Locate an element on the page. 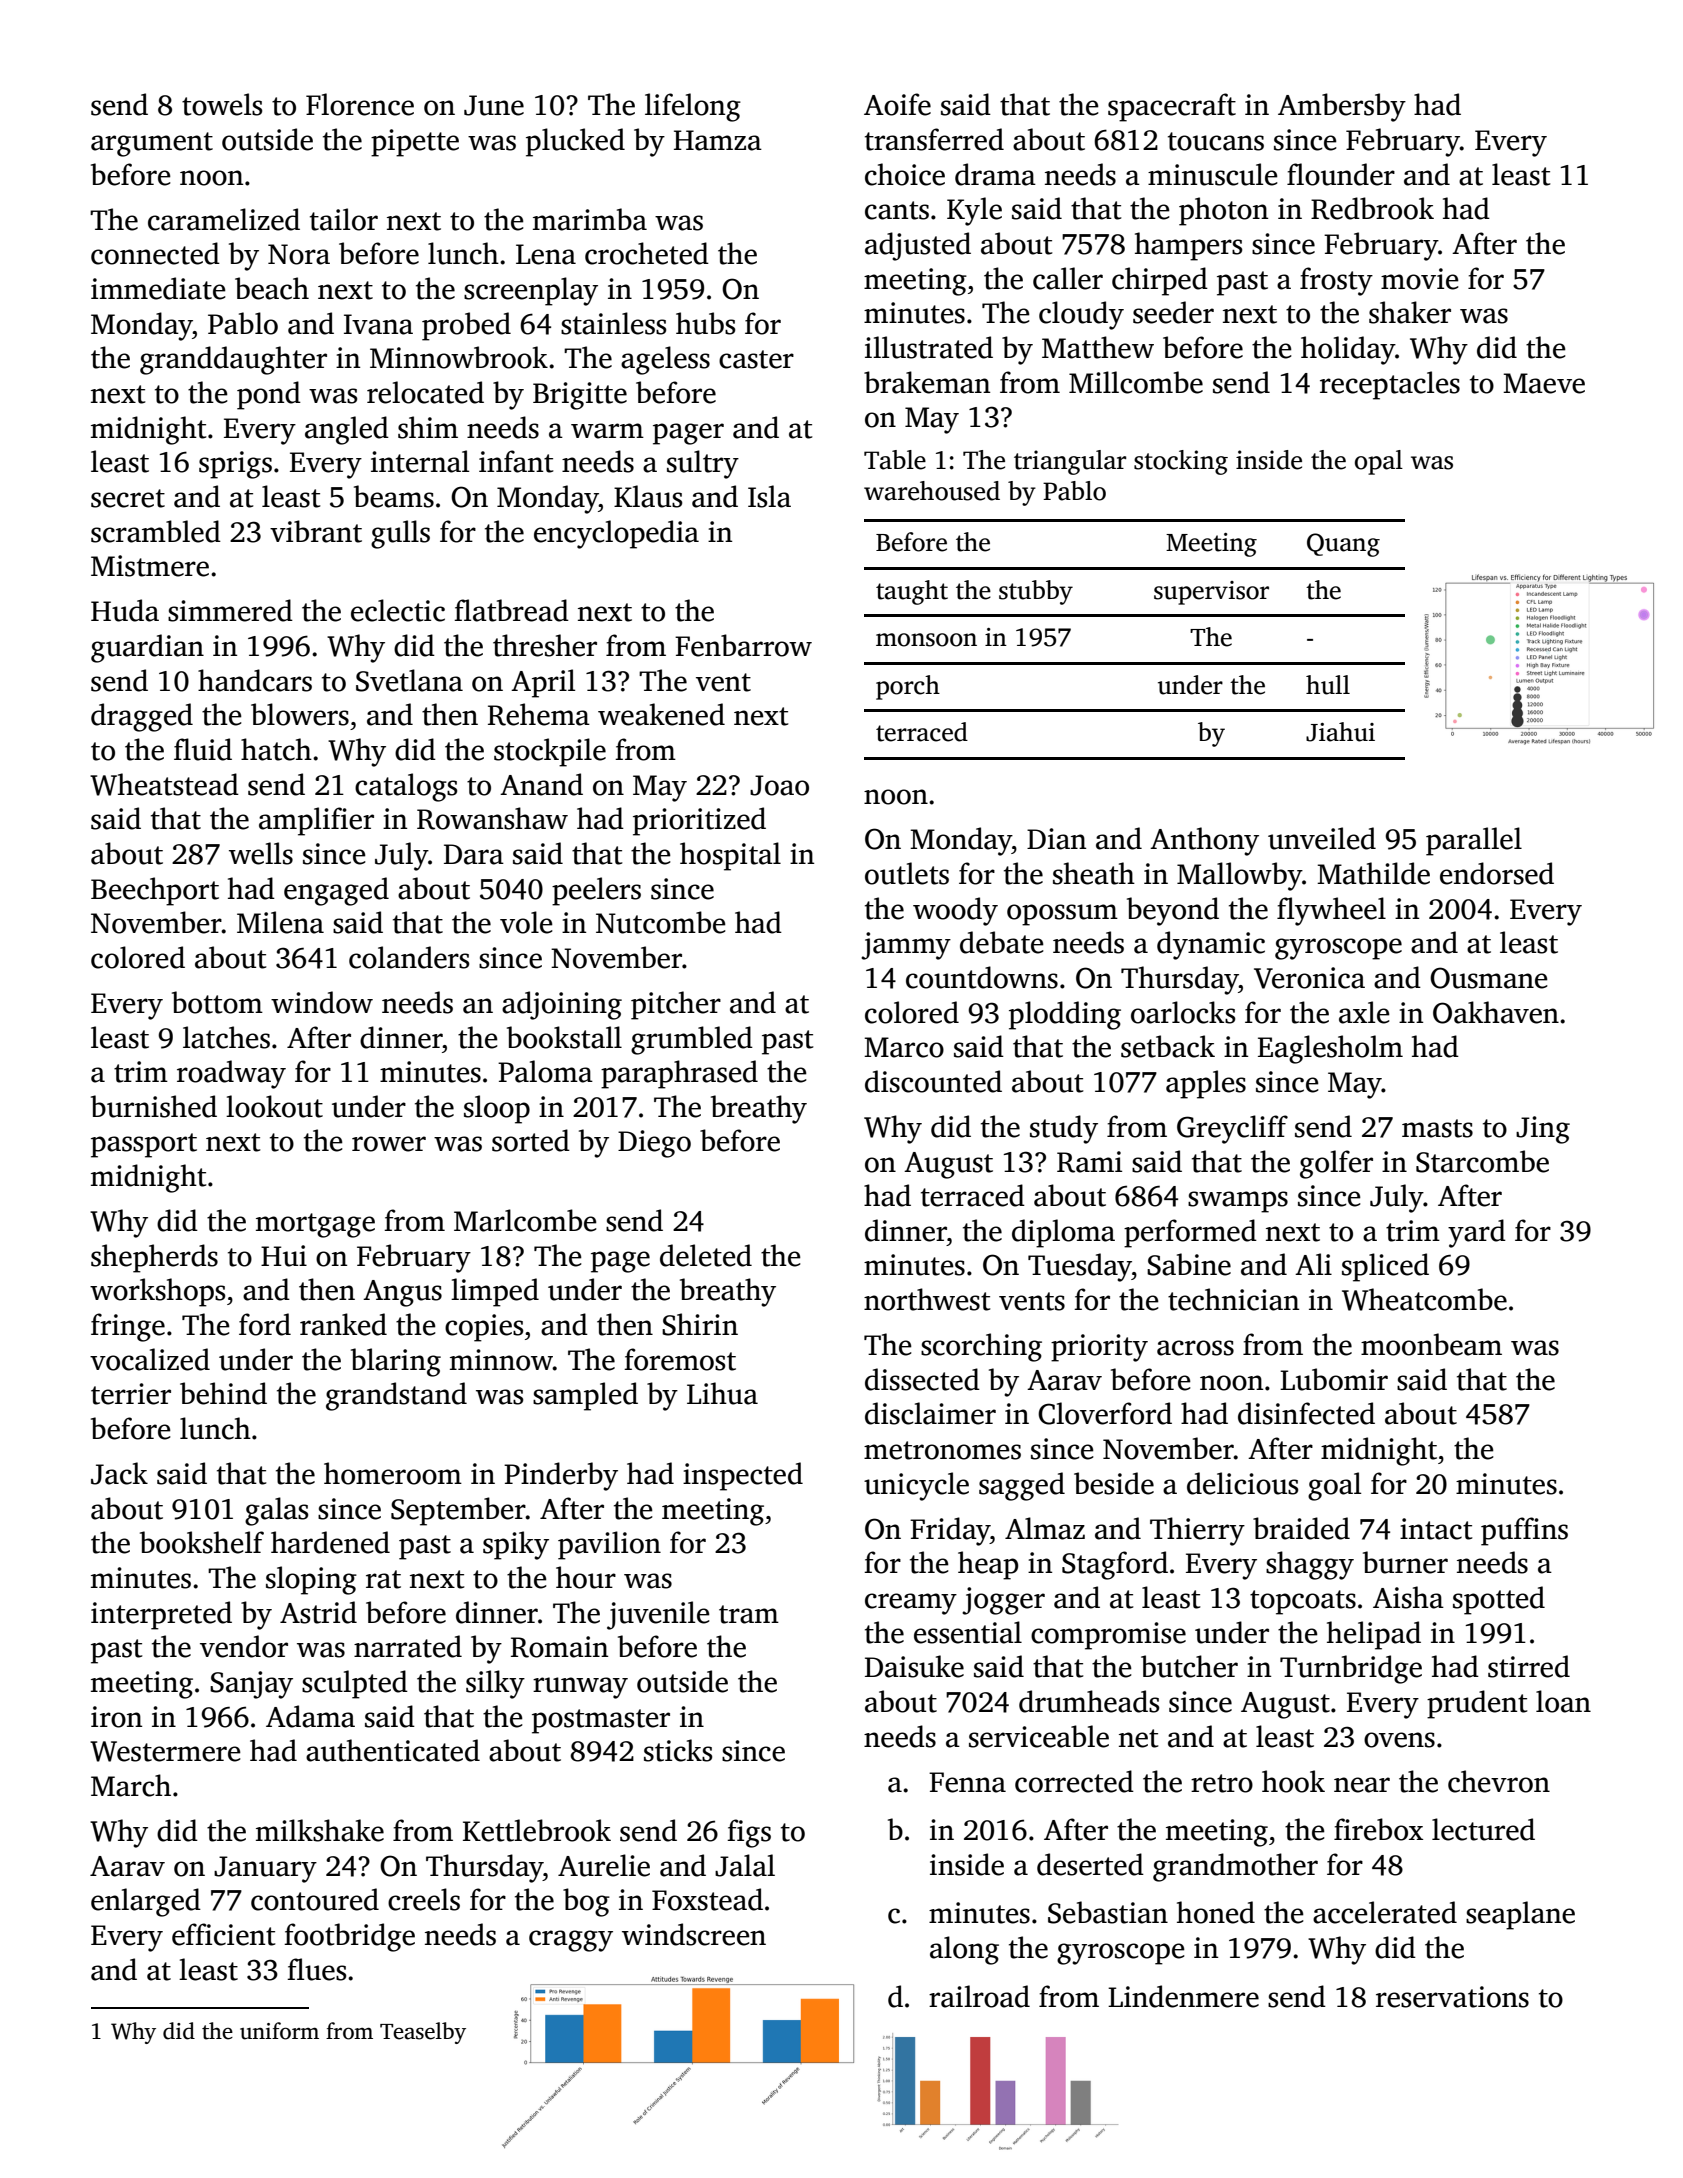 Image resolution: width=1683 pixels, height=2178 pixels. Redbrook is located at coordinates (1372, 208).
